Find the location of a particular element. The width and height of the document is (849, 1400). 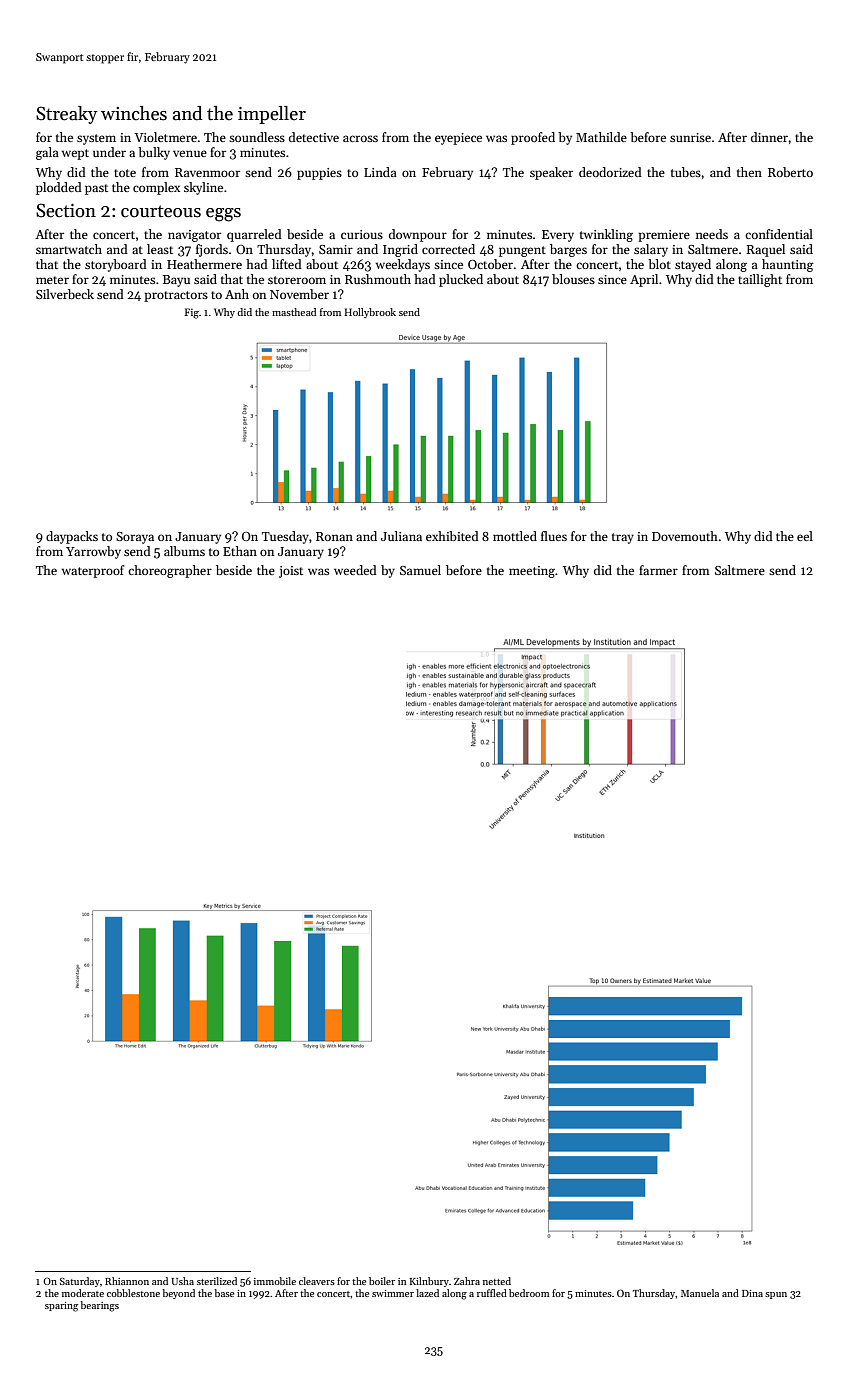

curious is located at coordinates (362, 234).
